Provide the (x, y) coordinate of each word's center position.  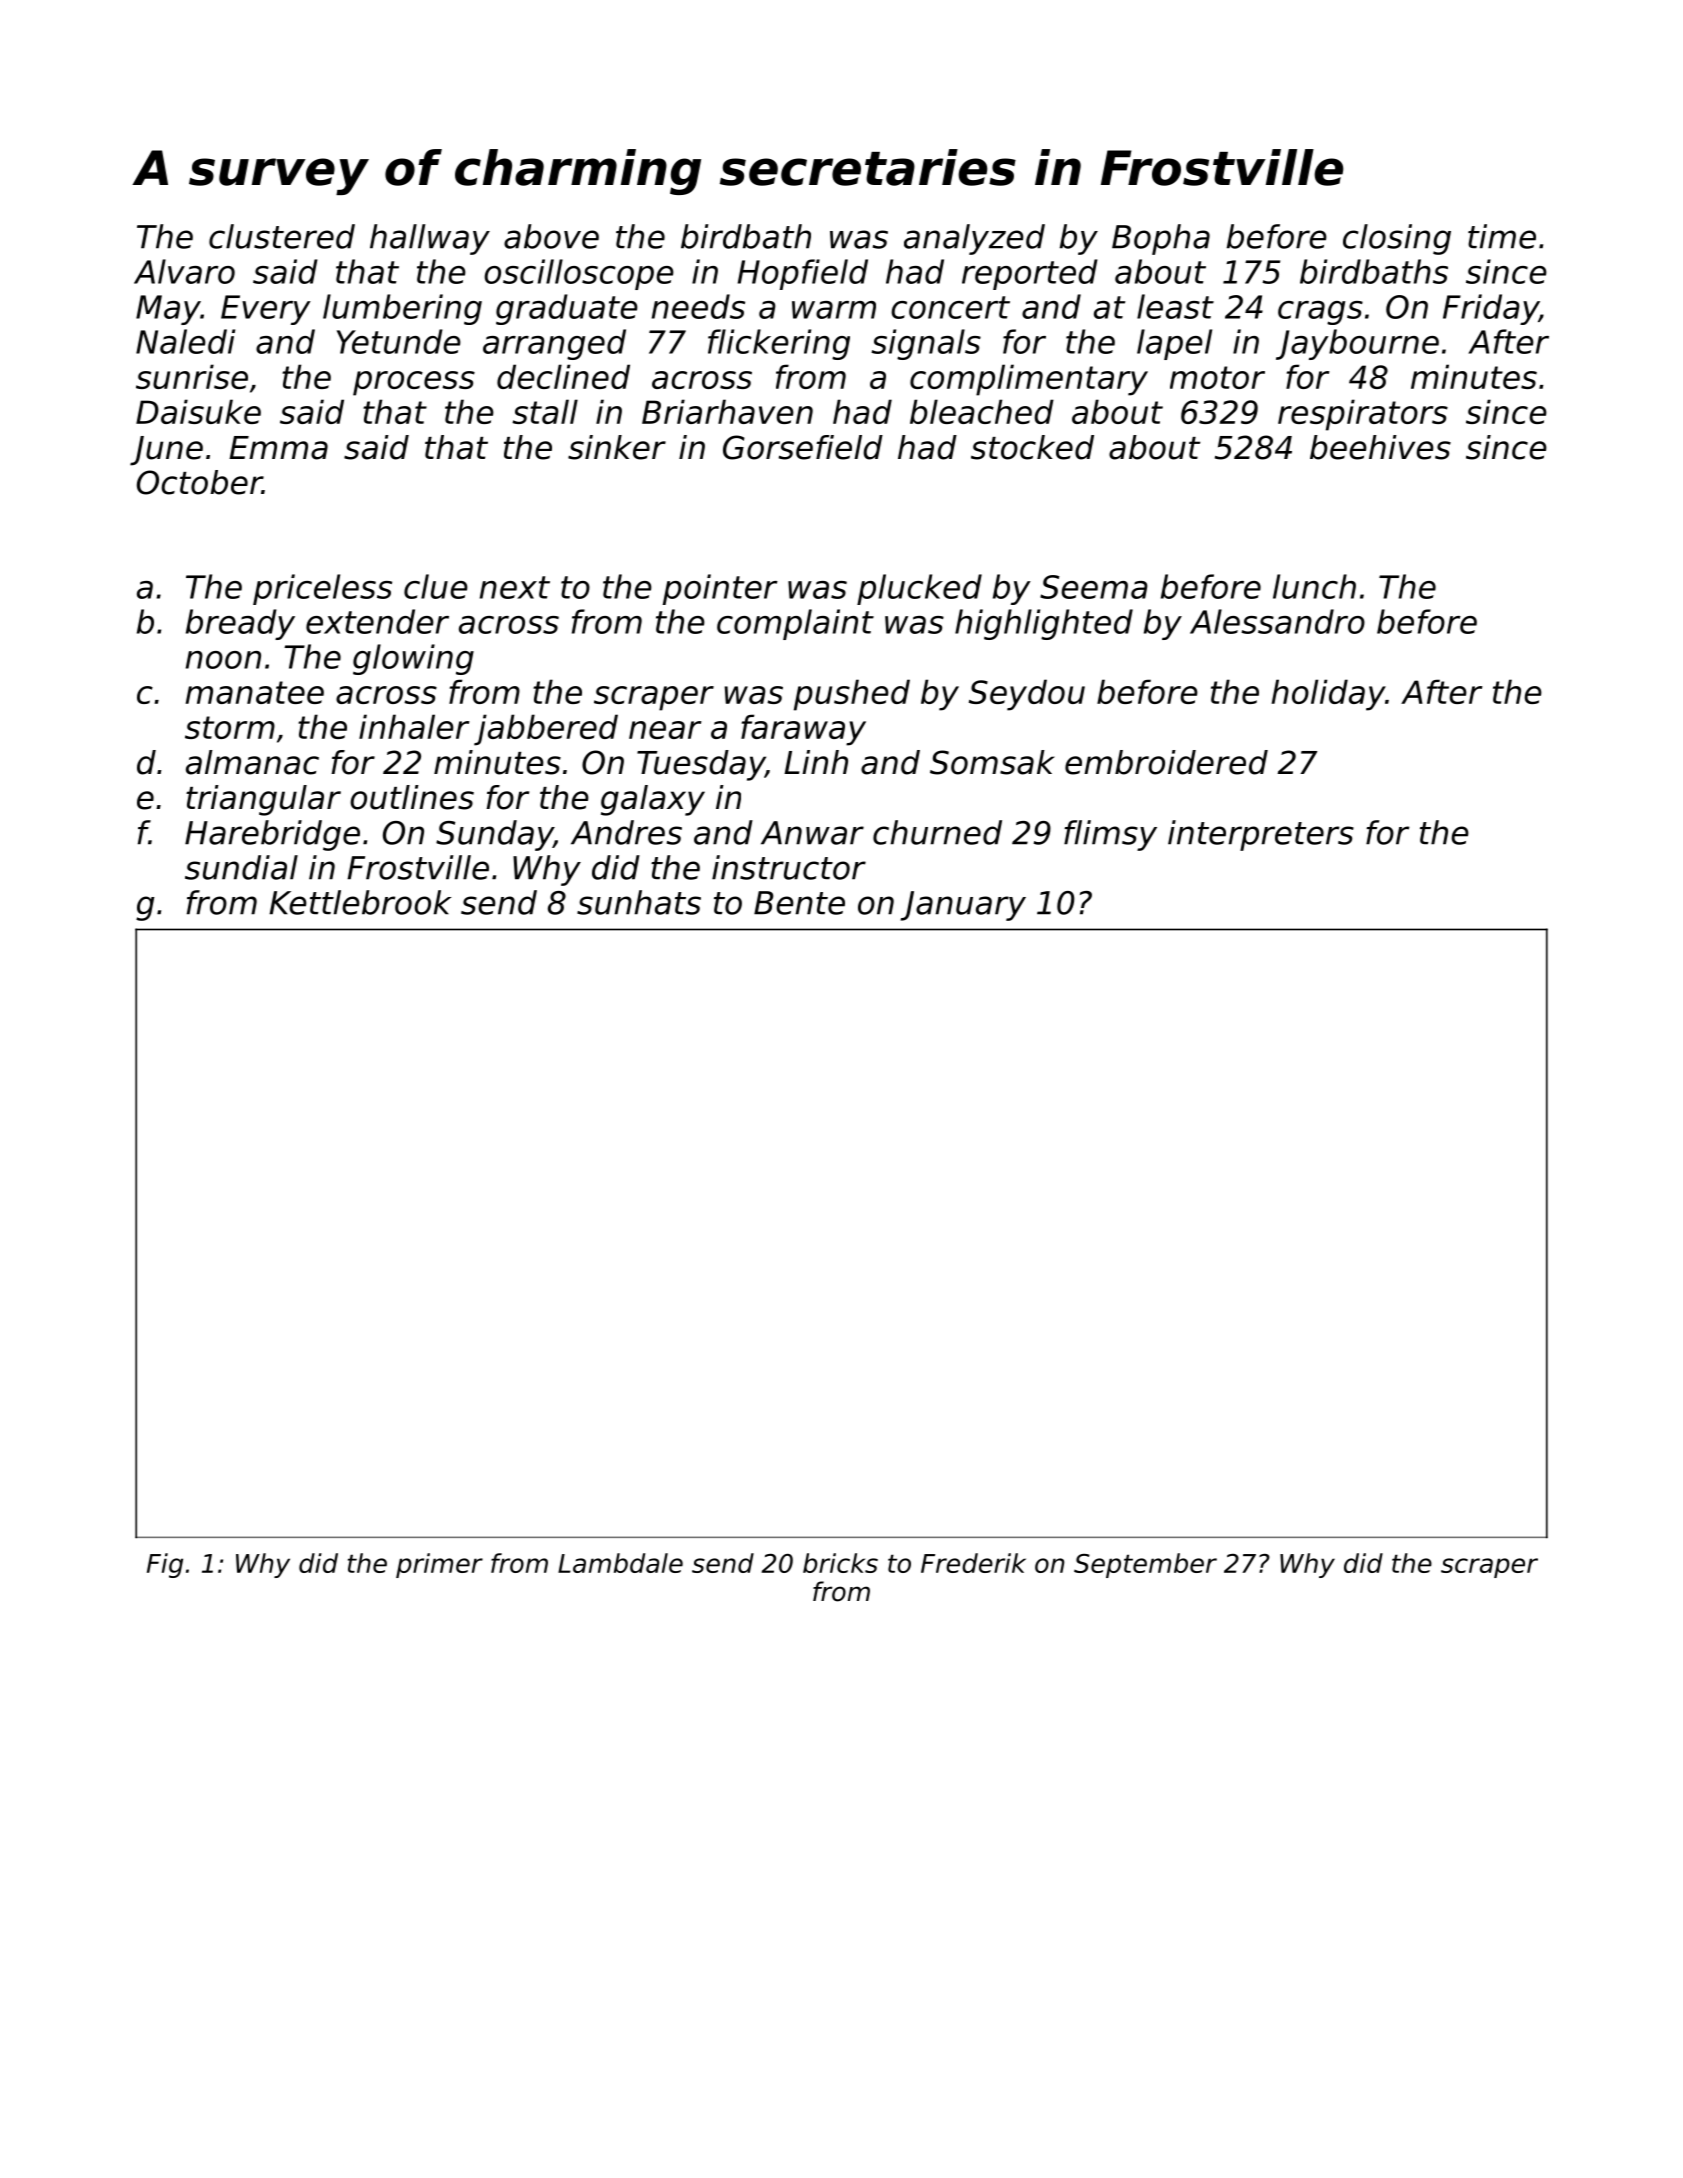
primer (439, 1565)
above (551, 236)
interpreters (1261, 835)
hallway (430, 239)
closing (1397, 239)
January (963, 906)
